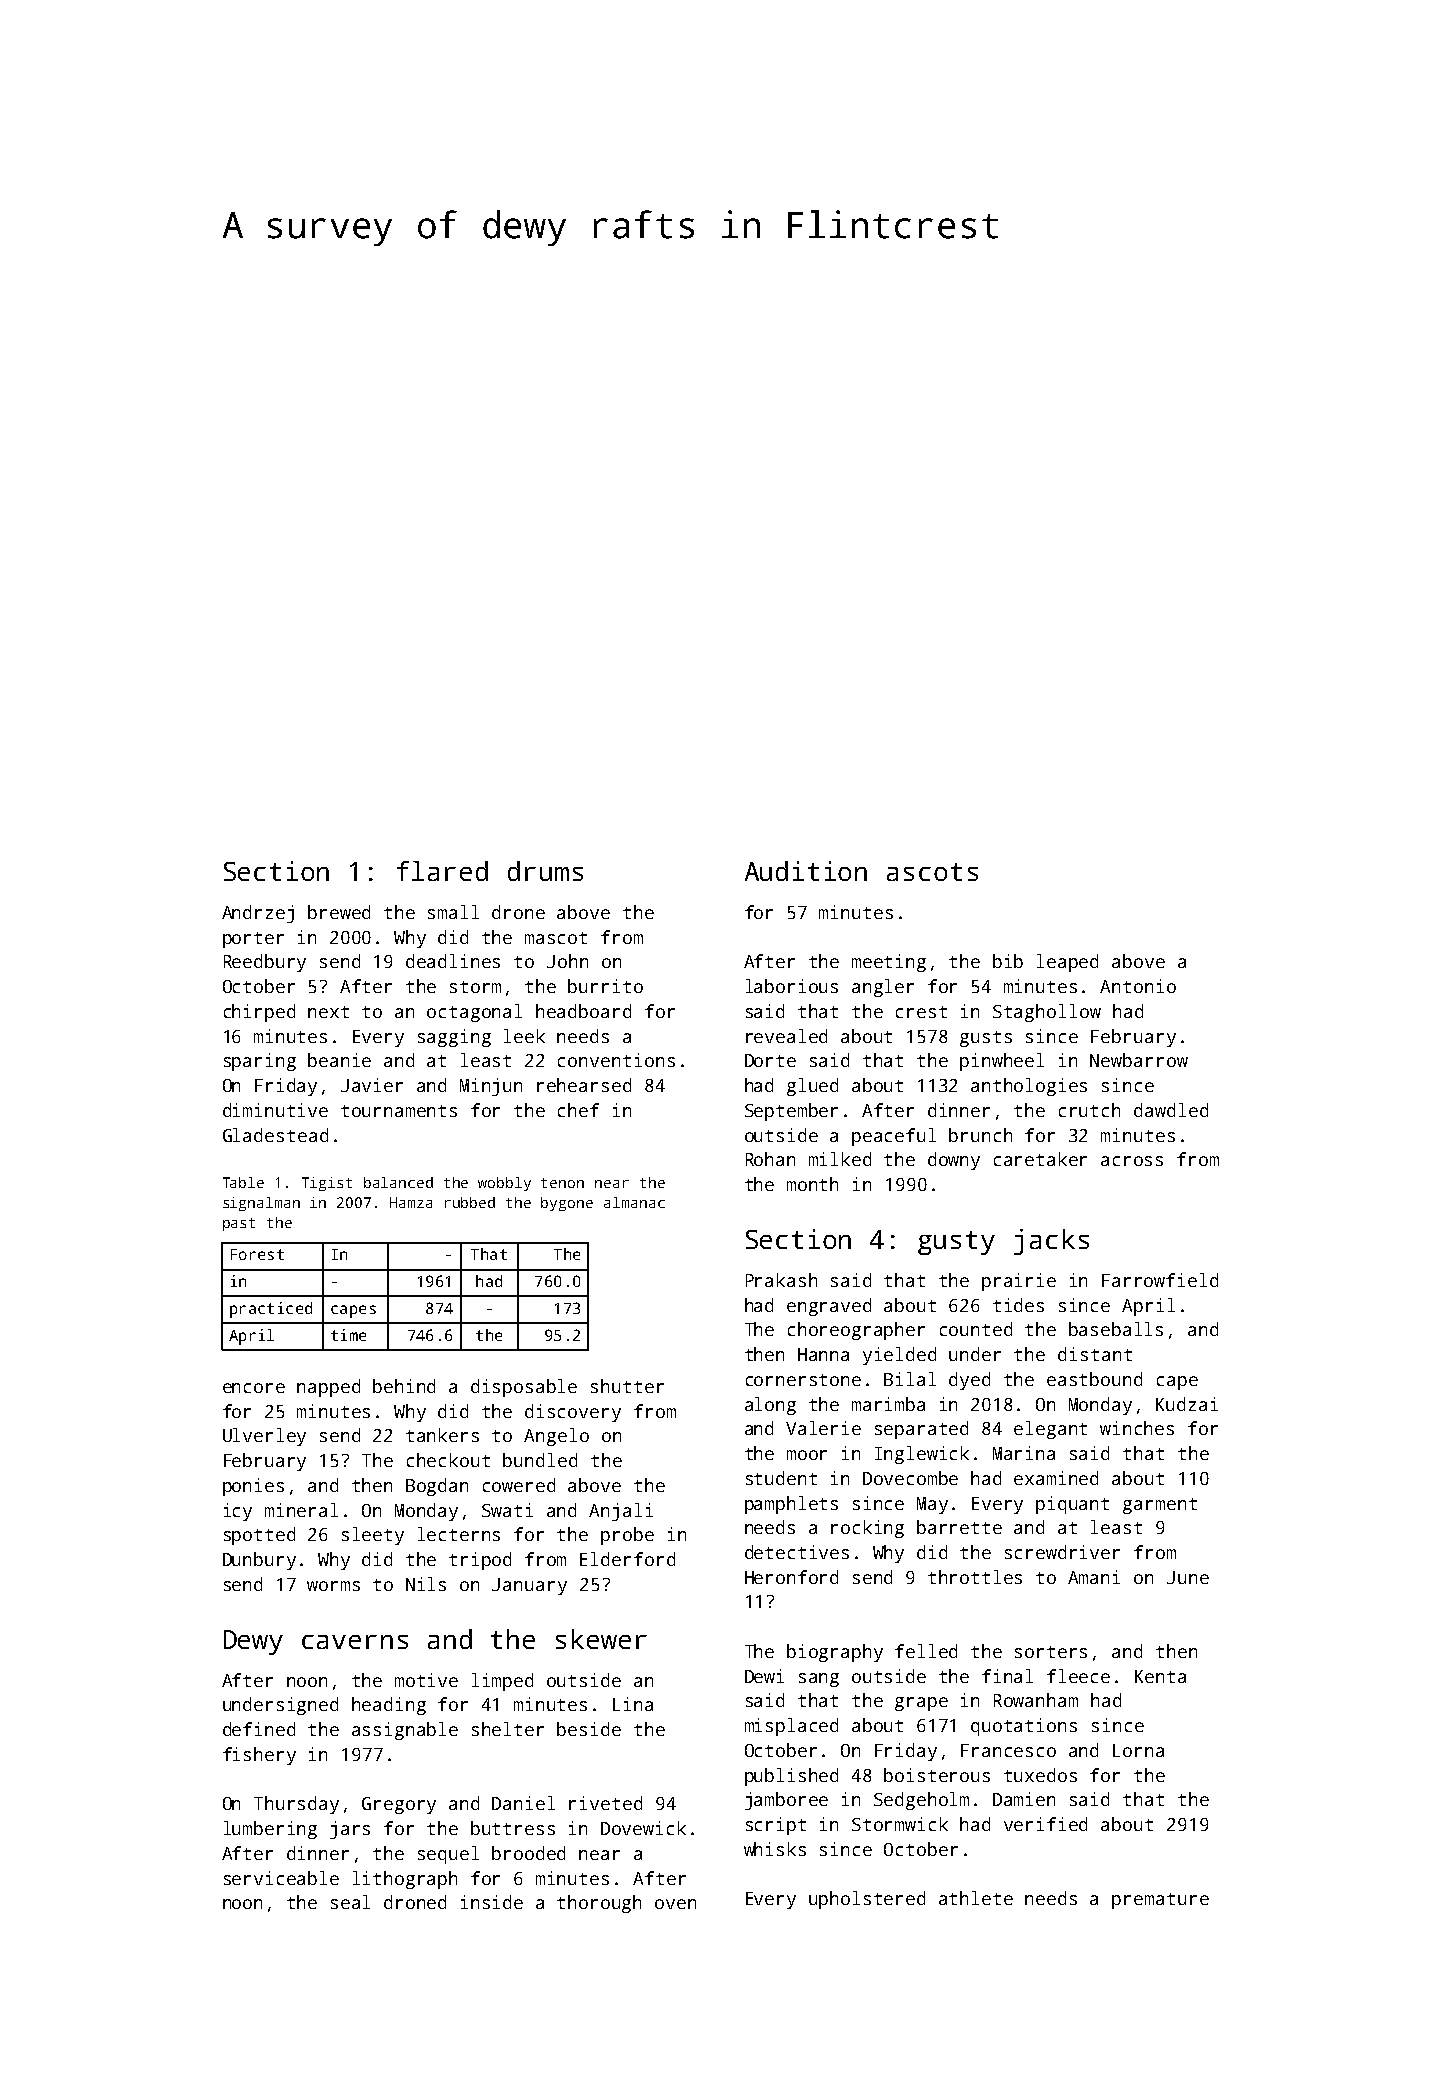 The width and height of the page is (1450, 2100). I want to click on Audition, so click(806, 871).
